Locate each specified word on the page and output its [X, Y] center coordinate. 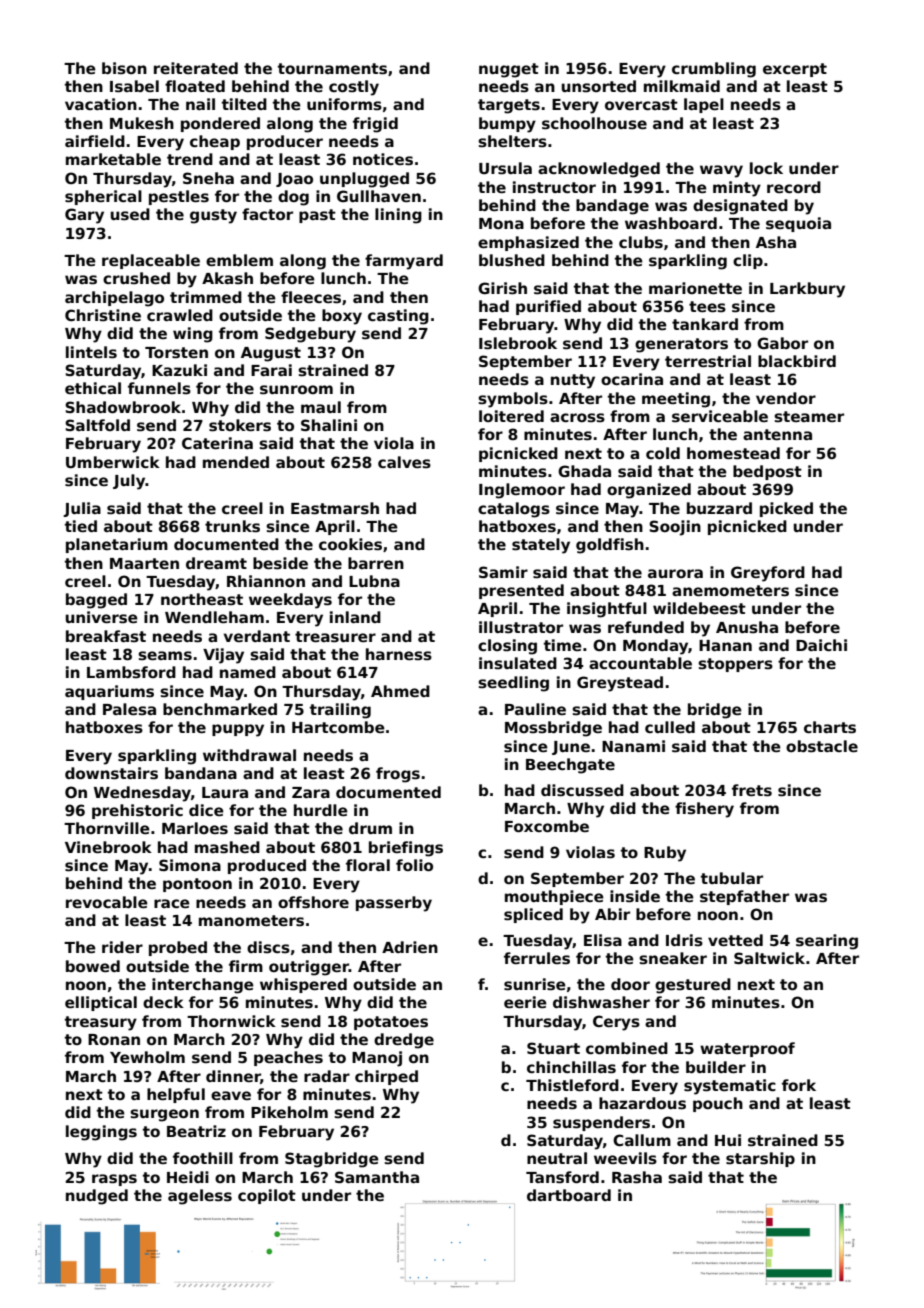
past [317, 216]
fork [799, 1085]
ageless [200, 1197]
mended [236, 462]
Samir [503, 572]
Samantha [377, 1177]
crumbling [714, 70]
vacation [101, 104]
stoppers [735, 665]
